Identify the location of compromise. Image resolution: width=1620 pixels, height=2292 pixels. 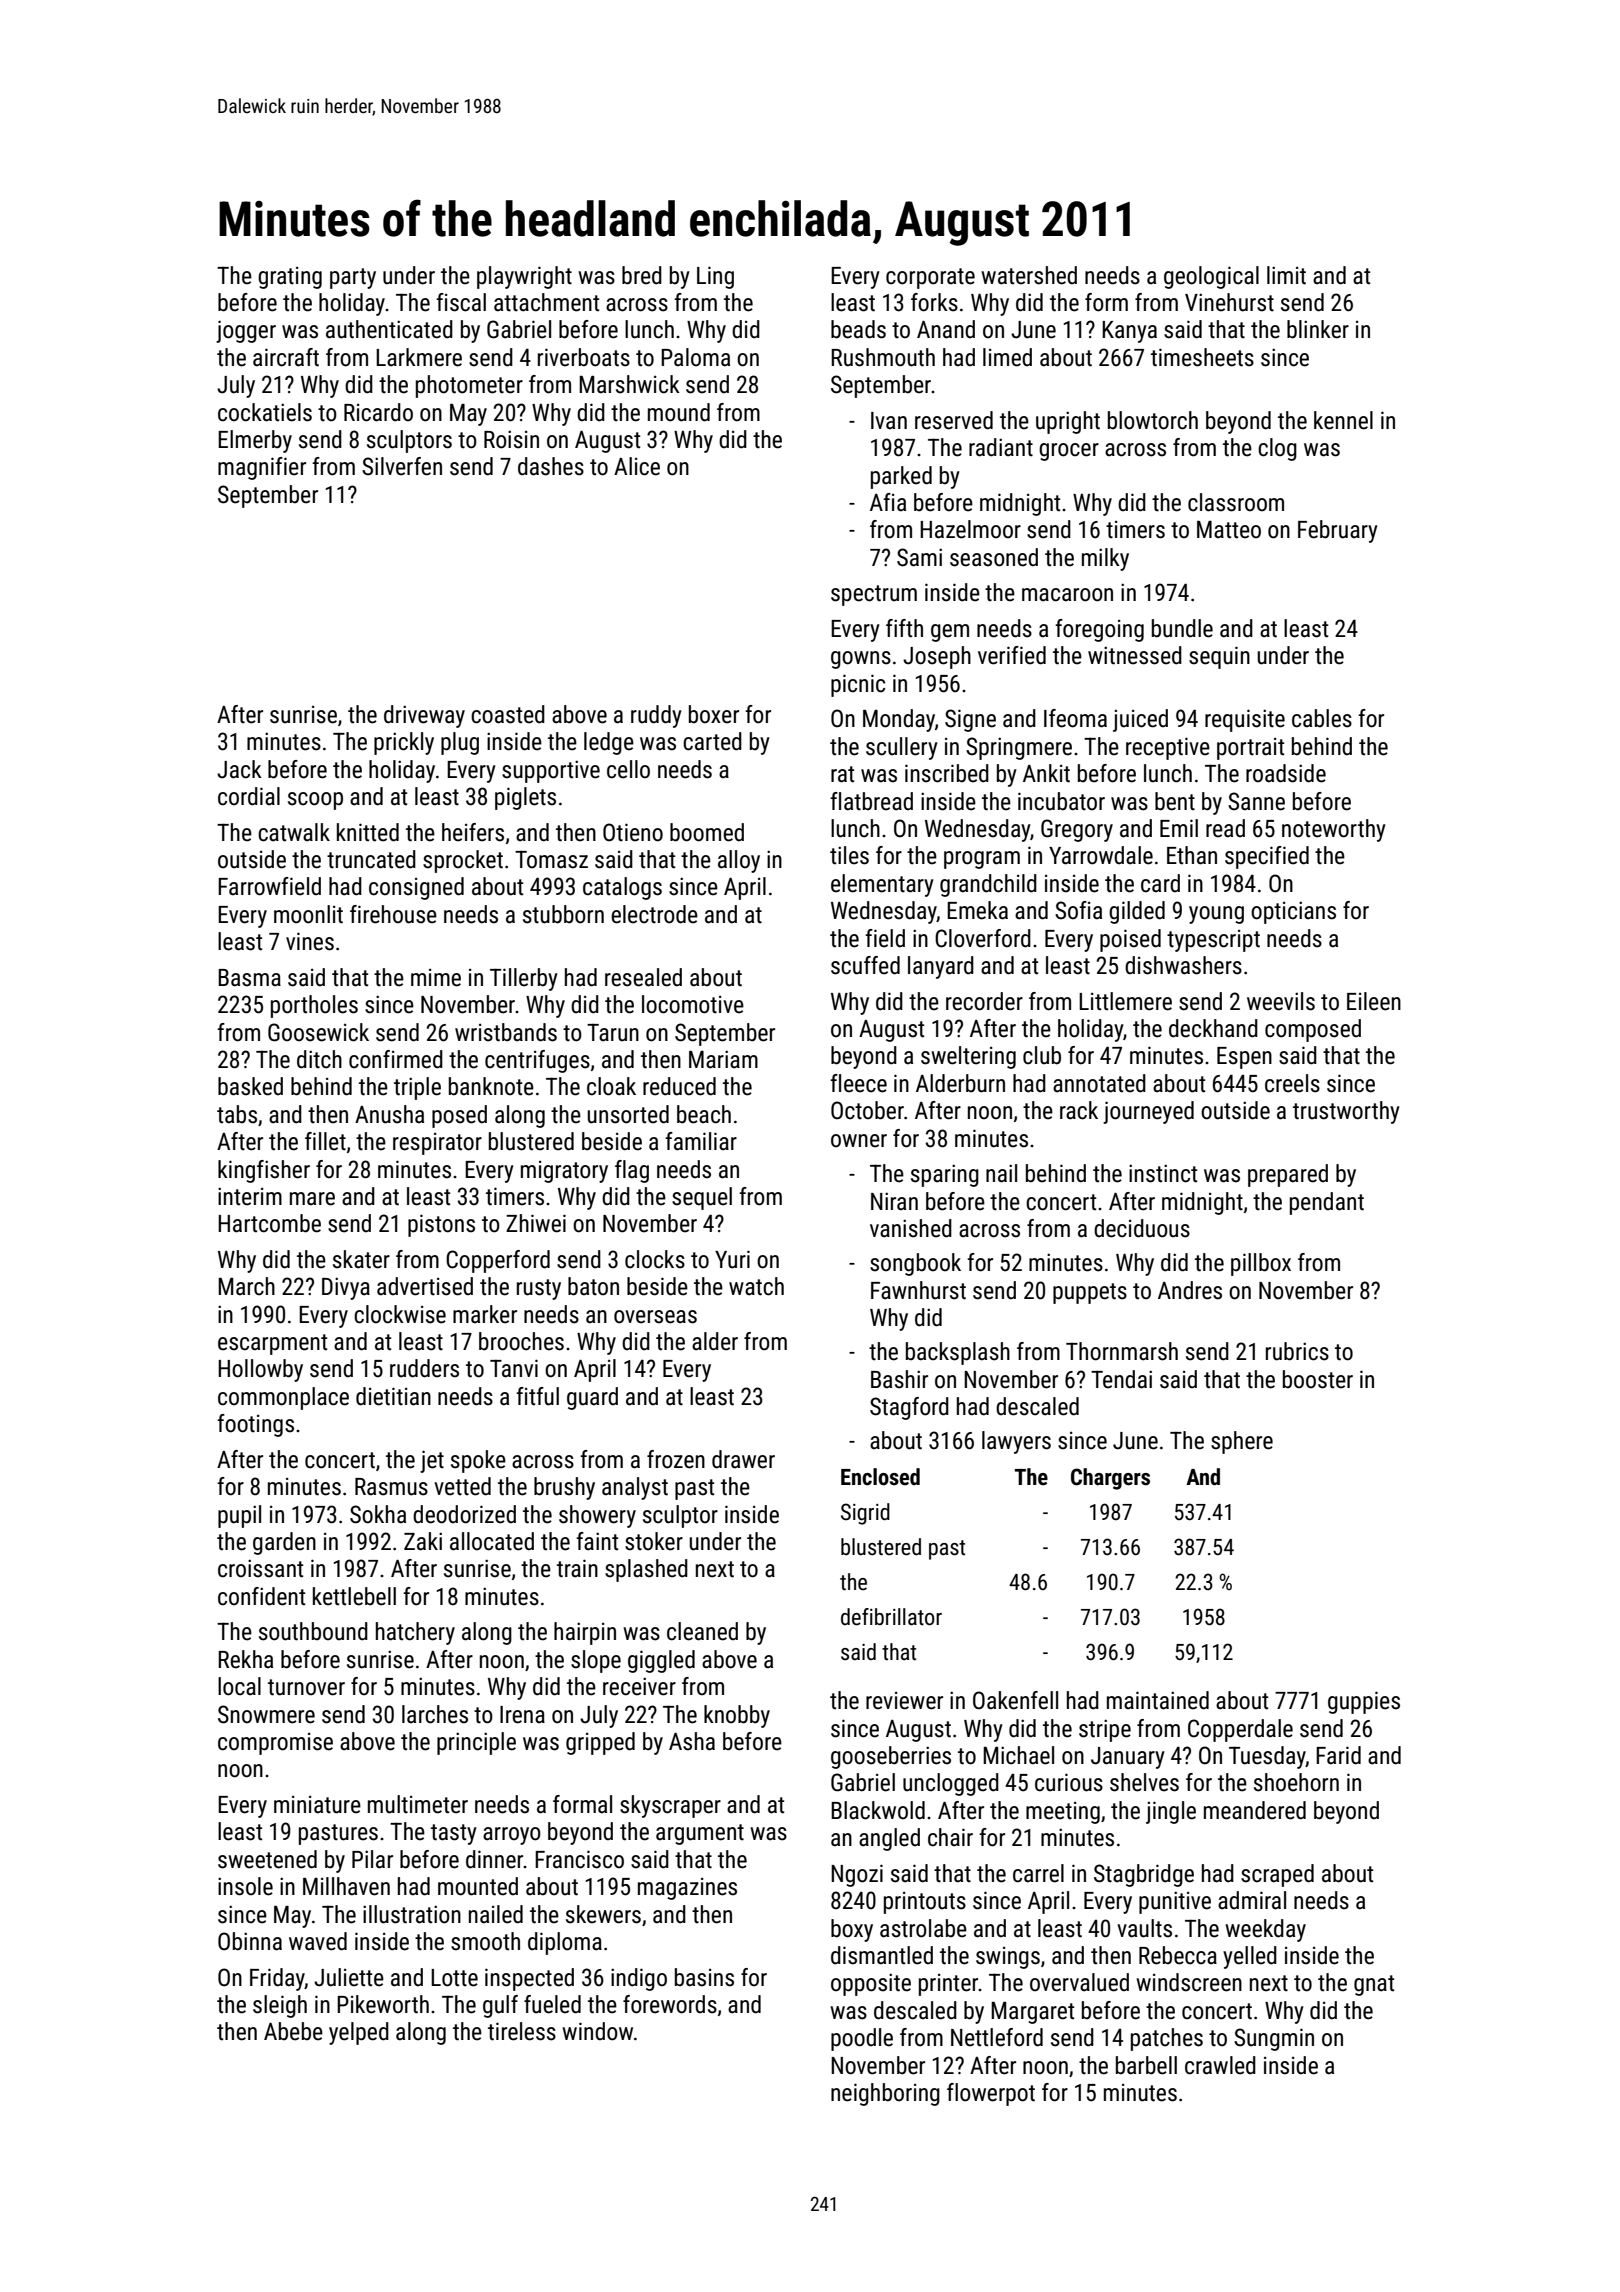
(275, 1744).
